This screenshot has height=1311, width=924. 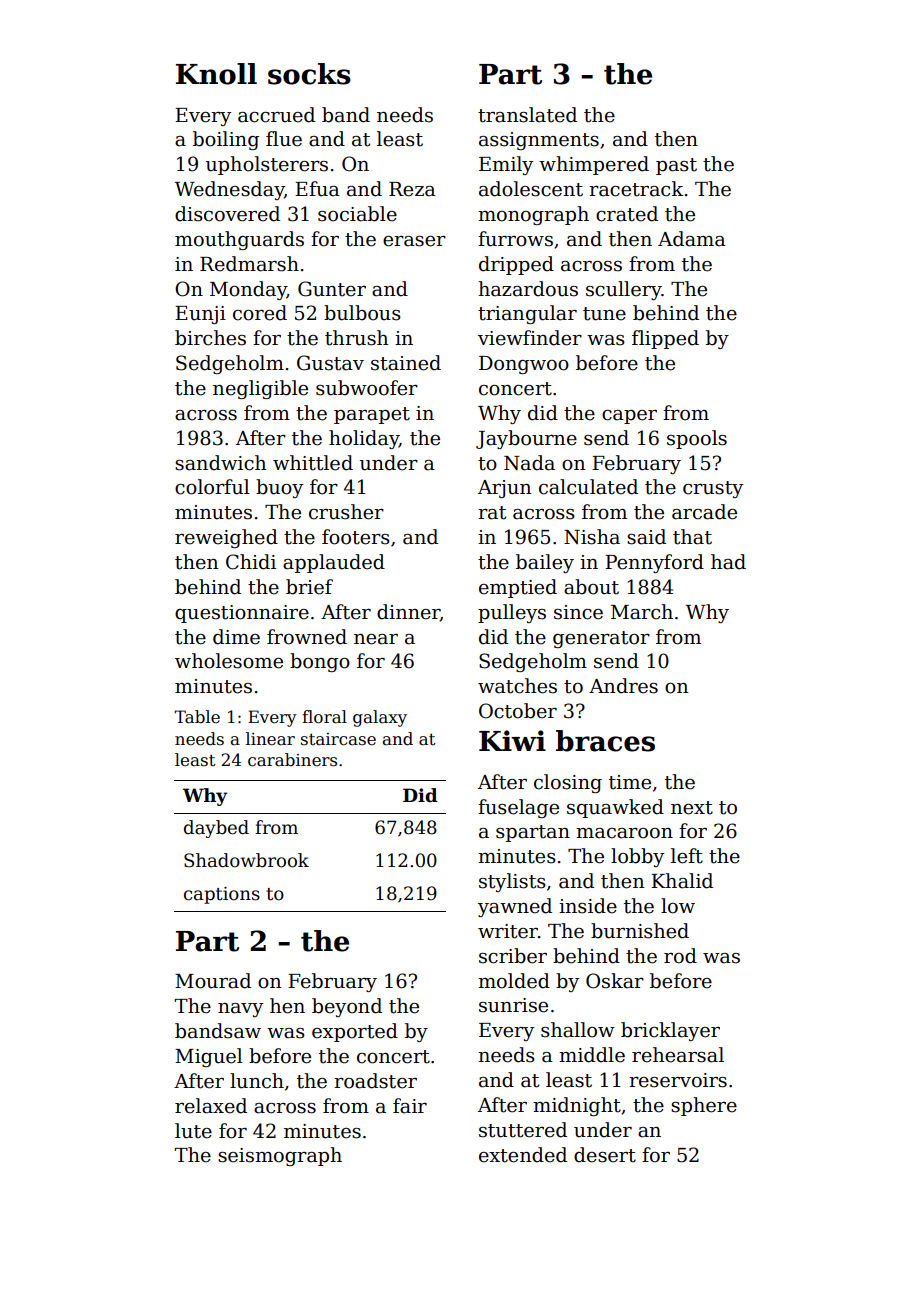 I want to click on cored, so click(x=260, y=313).
